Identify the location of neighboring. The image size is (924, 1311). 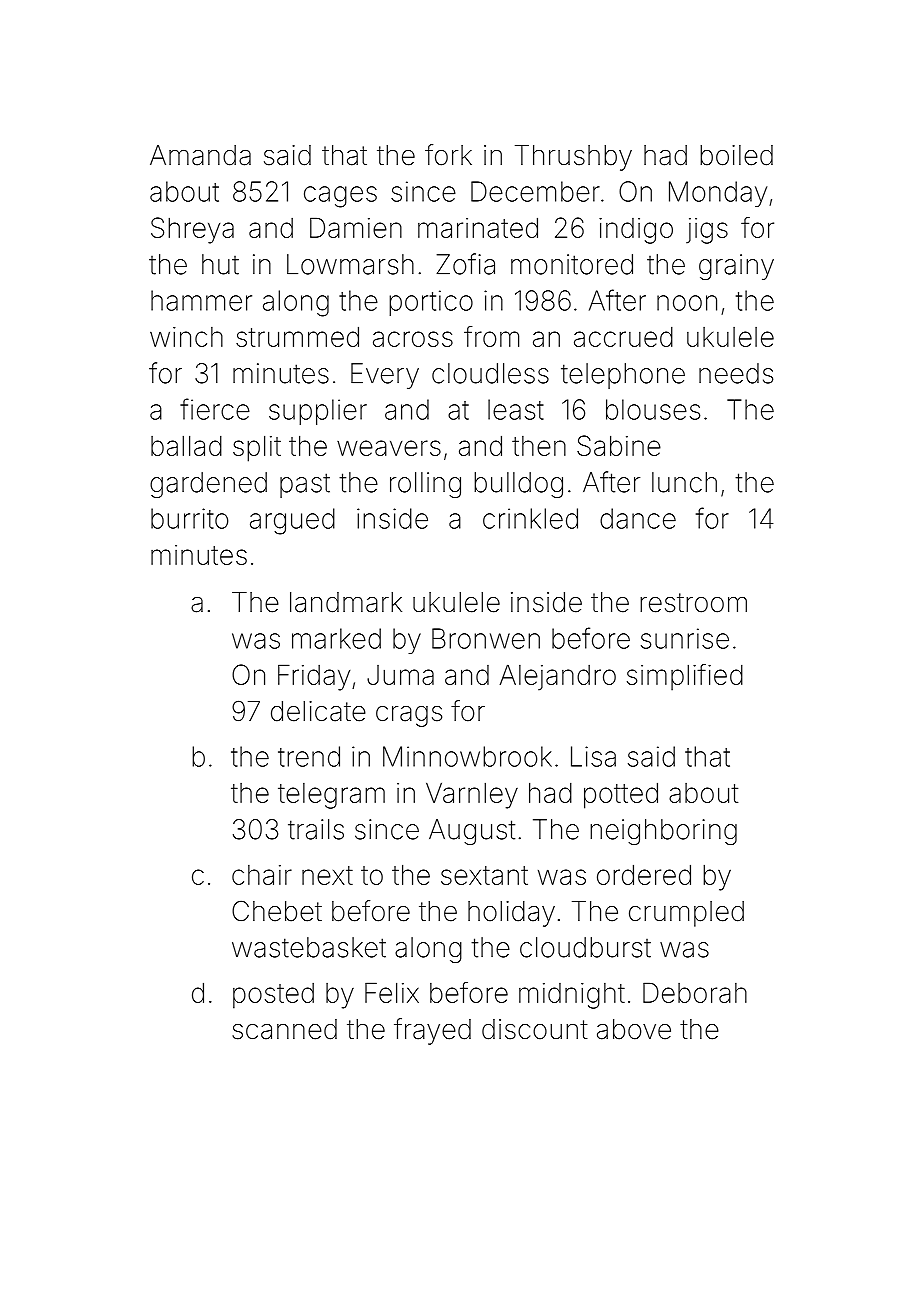
(663, 832).
